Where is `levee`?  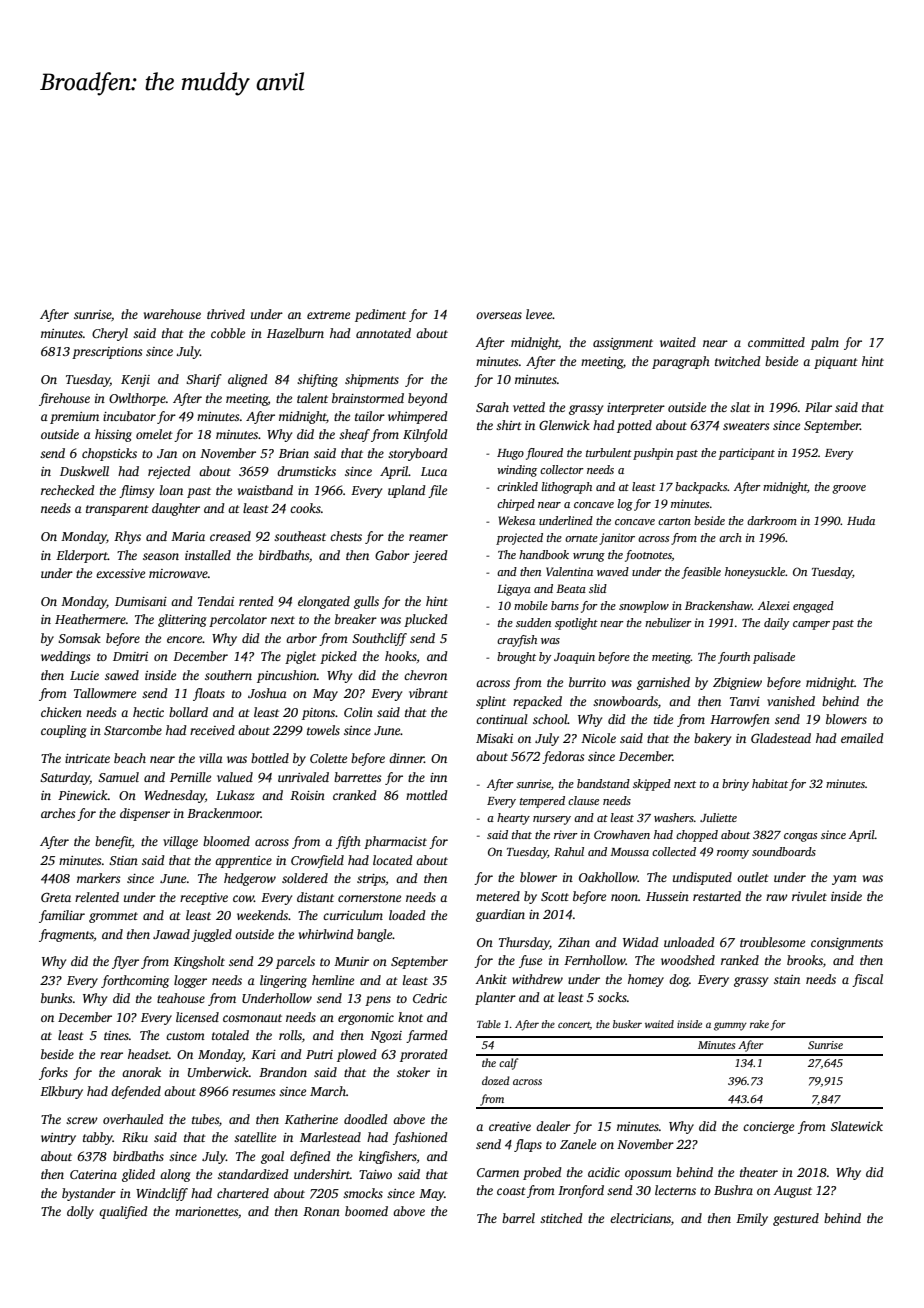
levee is located at coordinates (539, 314).
